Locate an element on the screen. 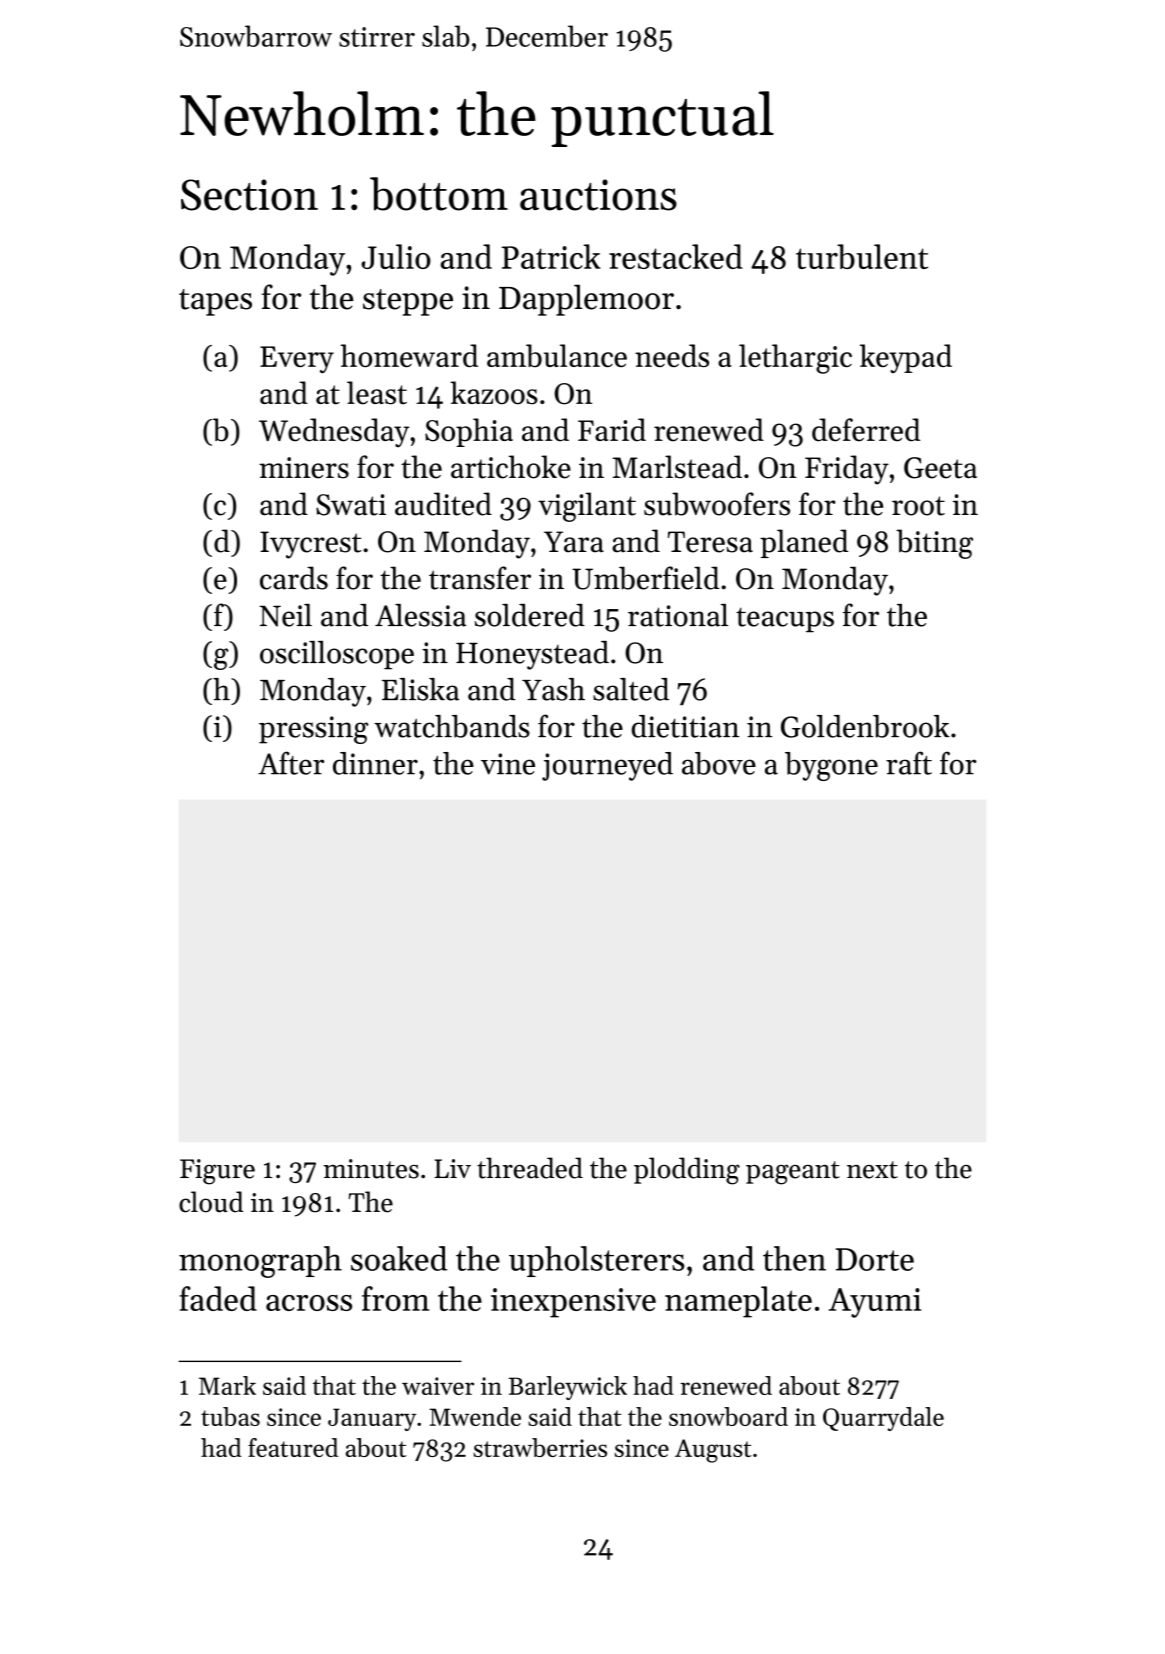 The image size is (1165, 1654). next is located at coordinates (872, 1170).
